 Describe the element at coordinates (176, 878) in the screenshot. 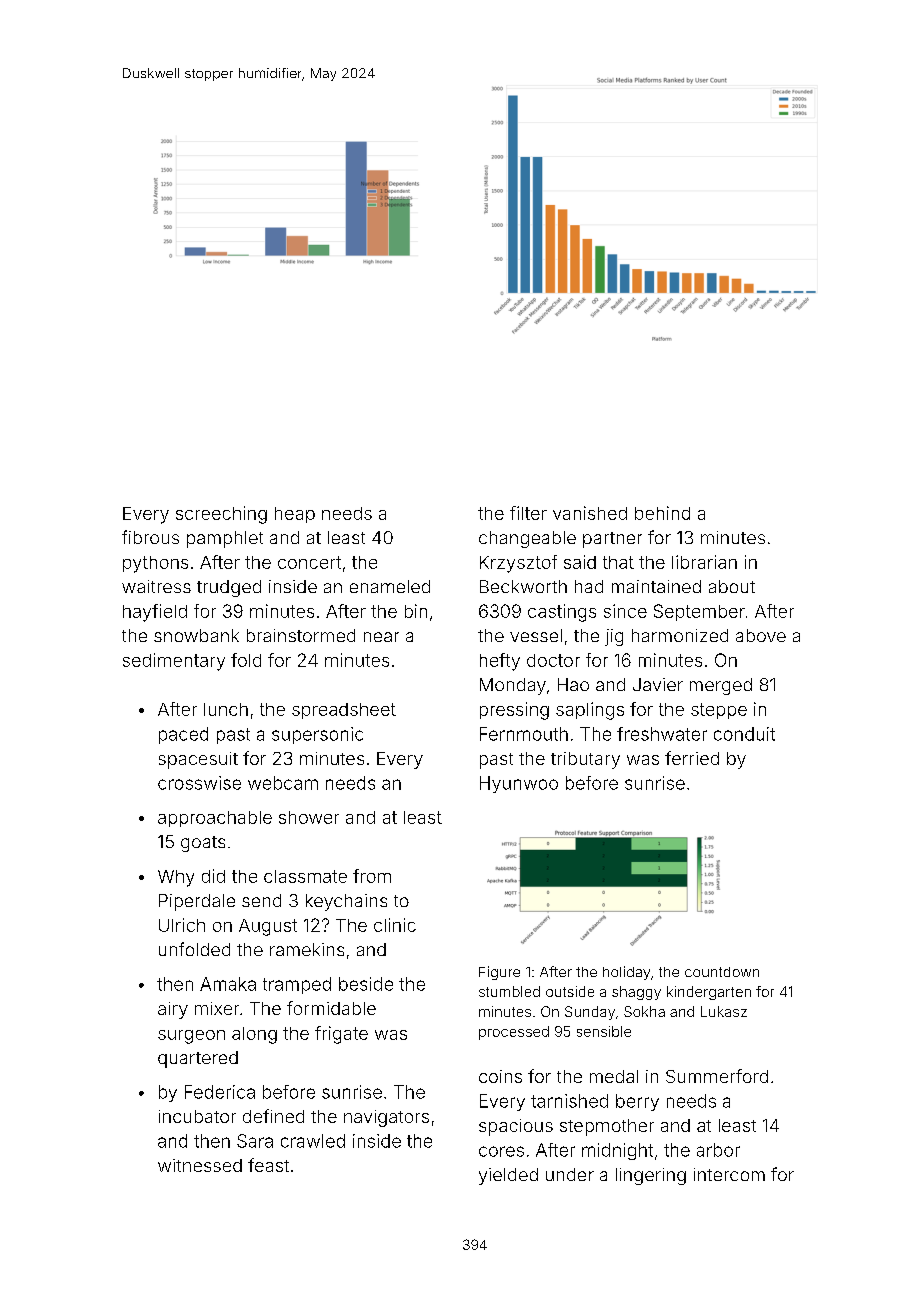

I see `Why` at that location.
